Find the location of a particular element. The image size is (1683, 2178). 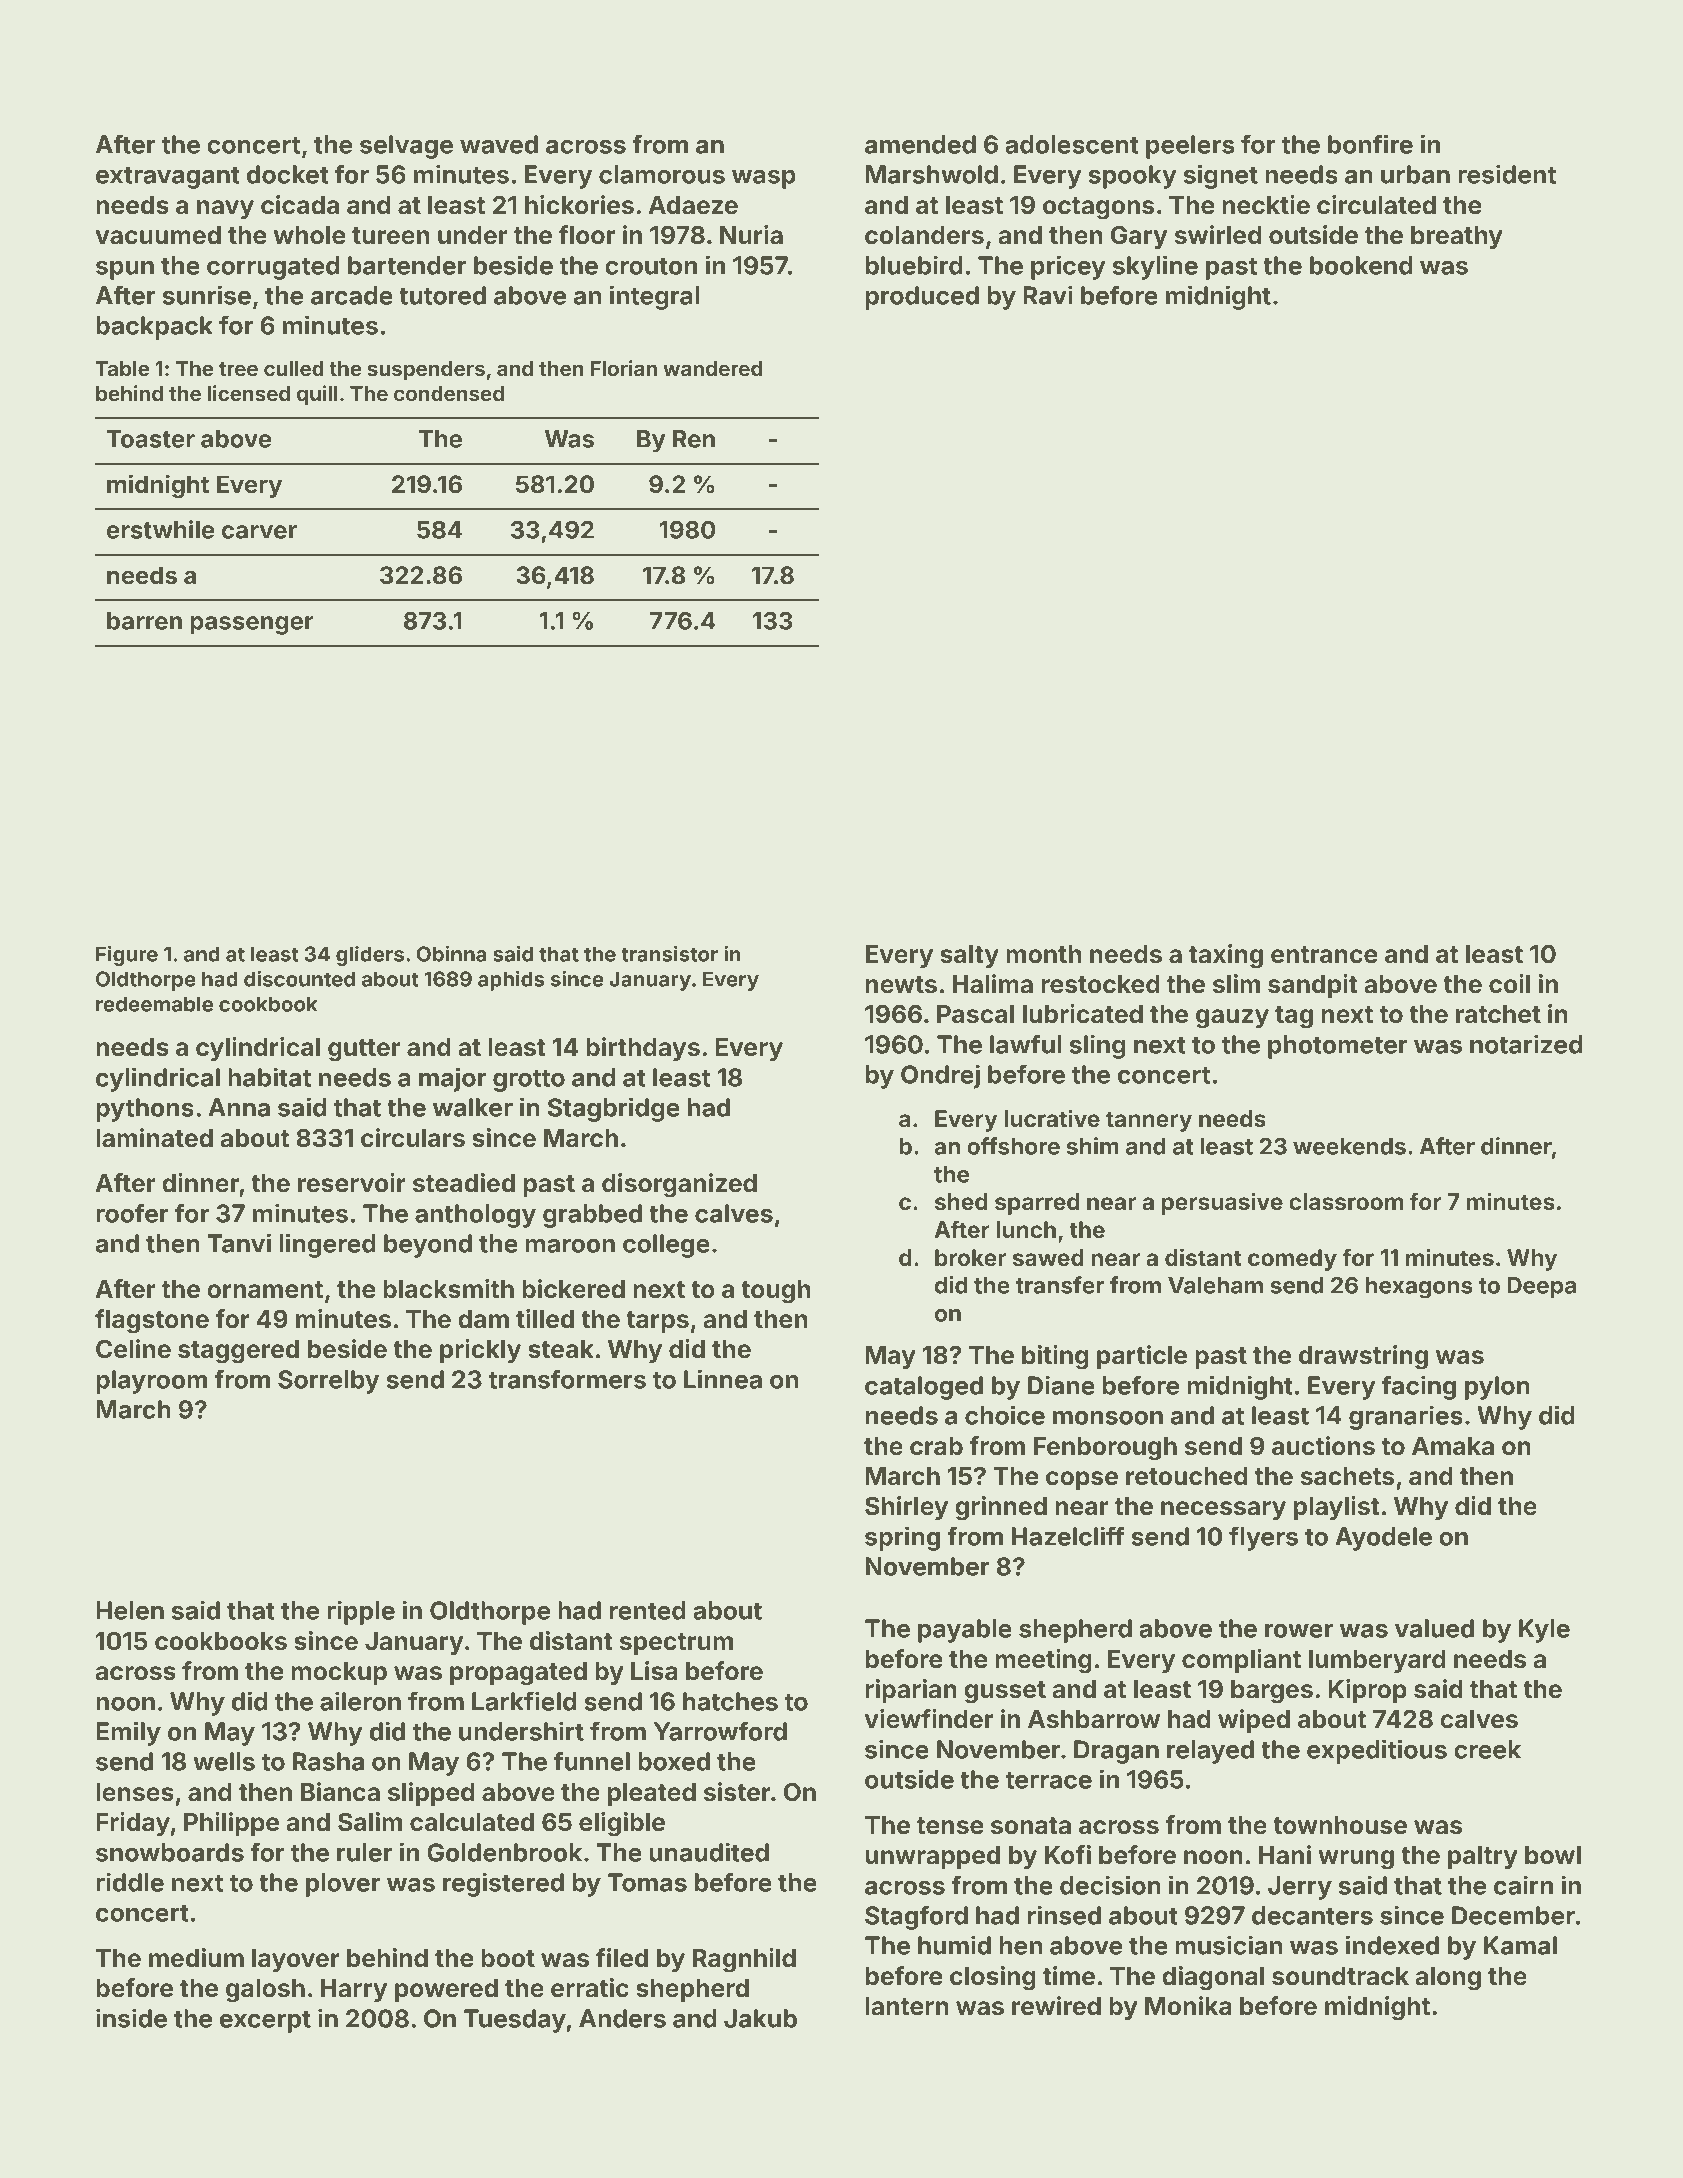

circulars is located at coordinates (413, 1138).
